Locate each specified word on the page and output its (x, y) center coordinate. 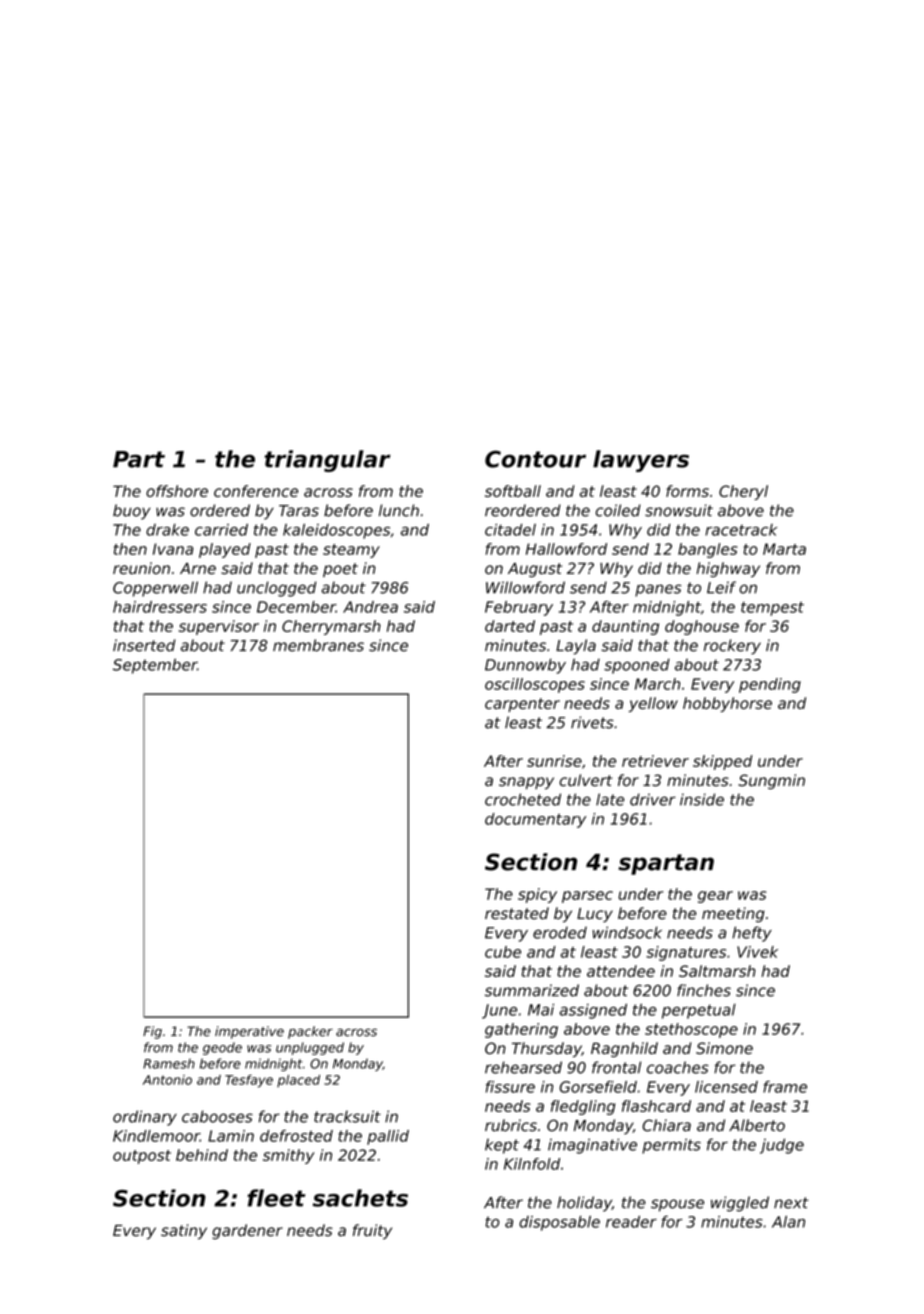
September (155, 666)
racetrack (741, 530)
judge (782, 1146)
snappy (526, 783)
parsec (587, 897)
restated (517, 913)
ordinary (145, 1118)
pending (770, 685)
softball (513, 491)
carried (221, 530)
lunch (399, 510)
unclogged (276, 589)
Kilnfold (532, 1164)
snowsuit (679, 510)
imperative (249, 1032)
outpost (142, 1157)
